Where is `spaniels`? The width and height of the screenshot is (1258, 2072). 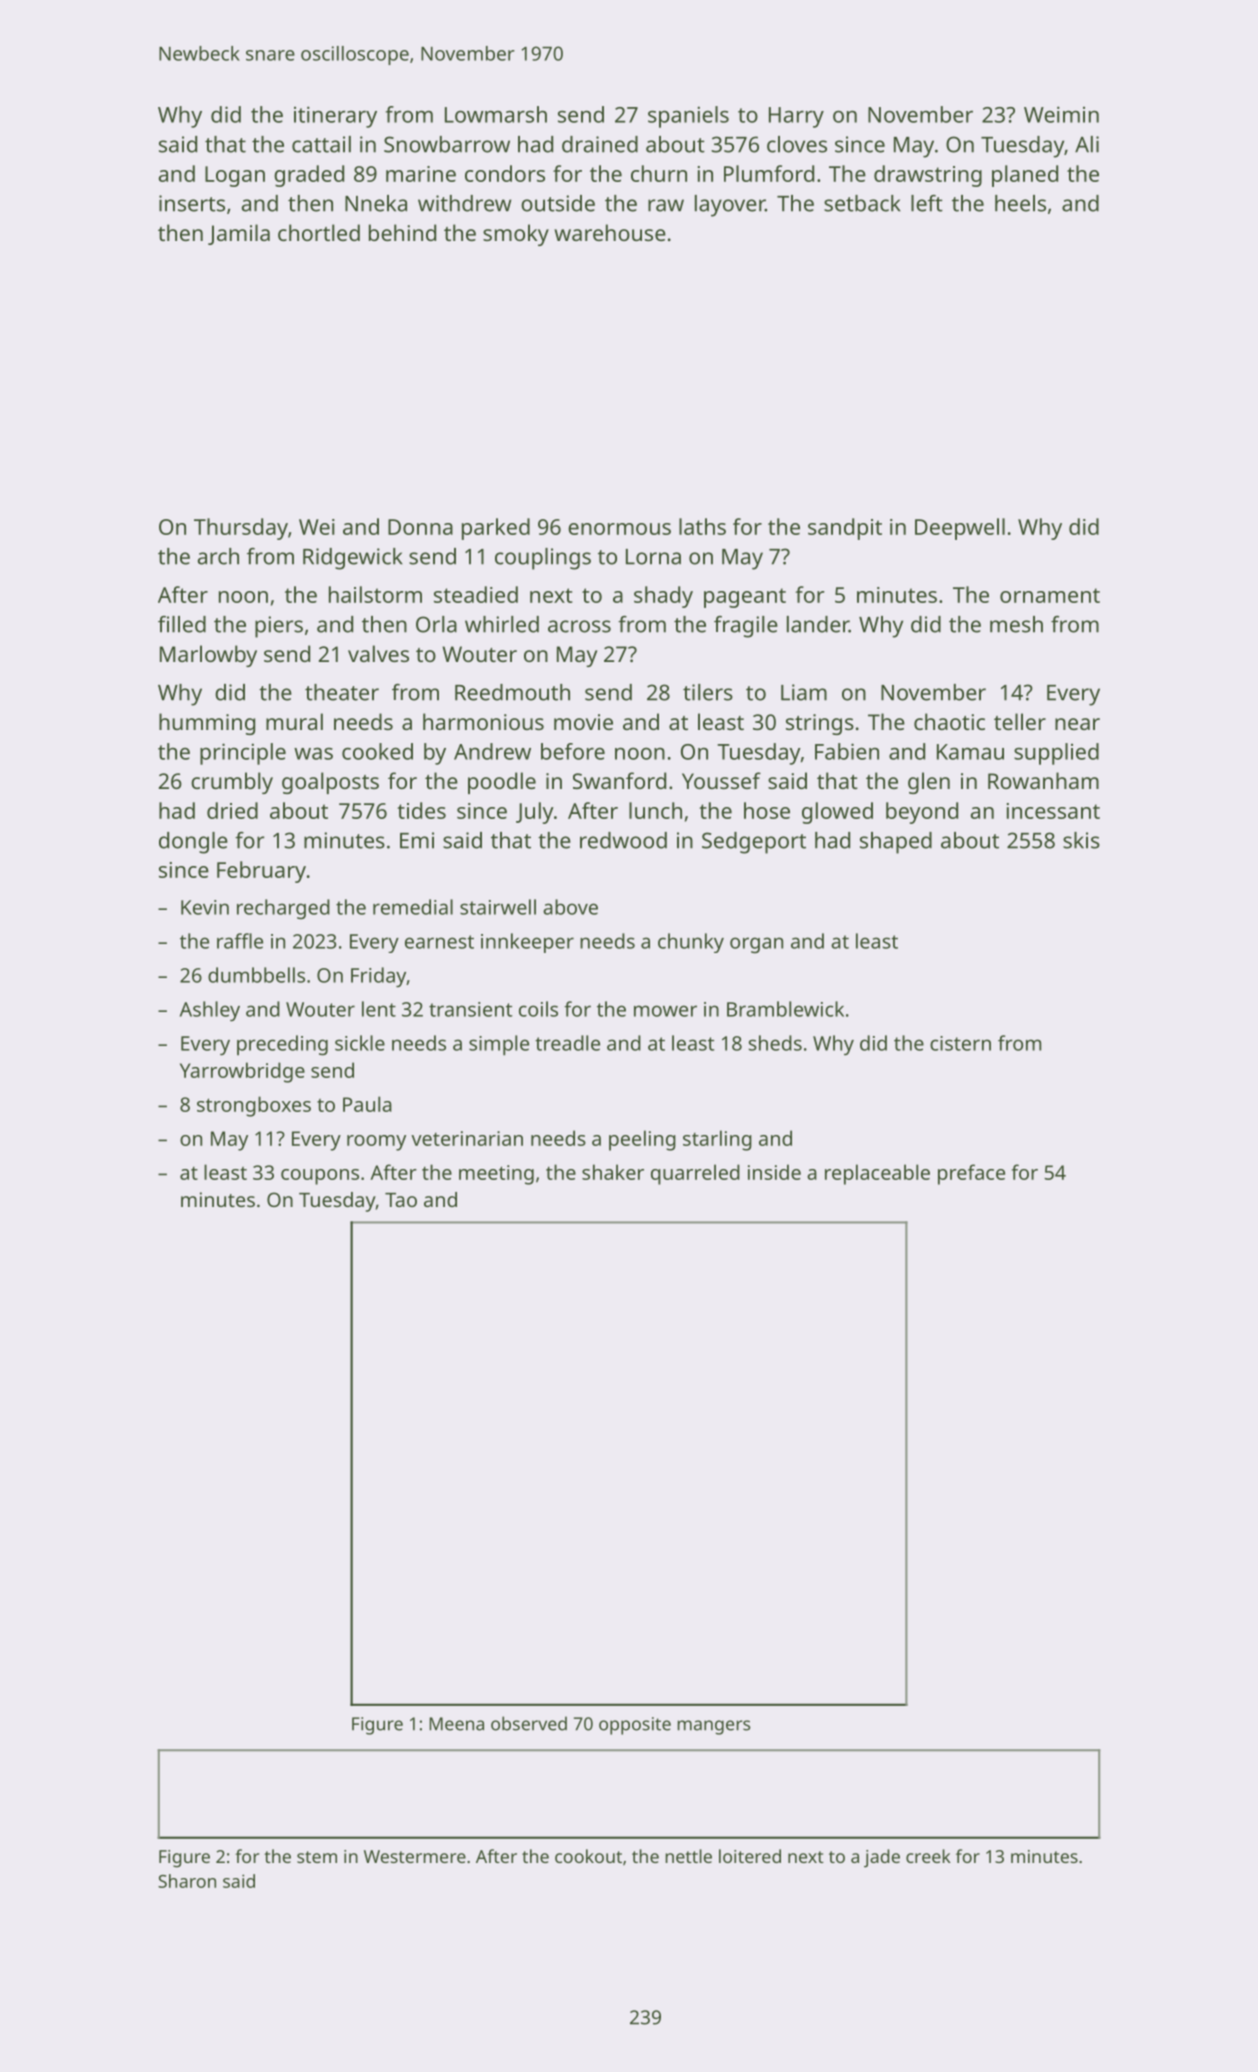
spaniels is located at coordinates (688, 117).
